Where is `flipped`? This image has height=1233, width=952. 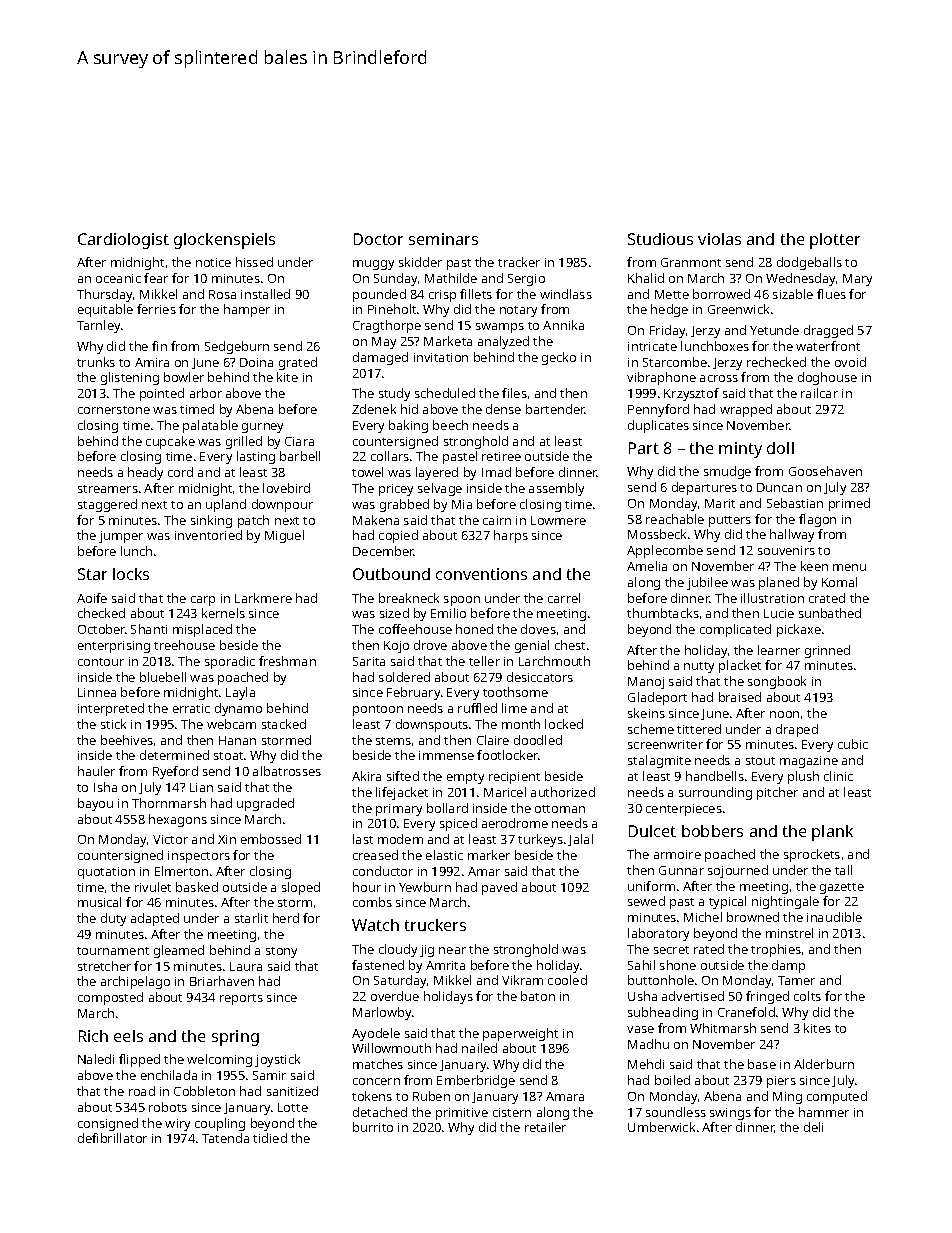 flipped is located at coordinates (139, 1060).
